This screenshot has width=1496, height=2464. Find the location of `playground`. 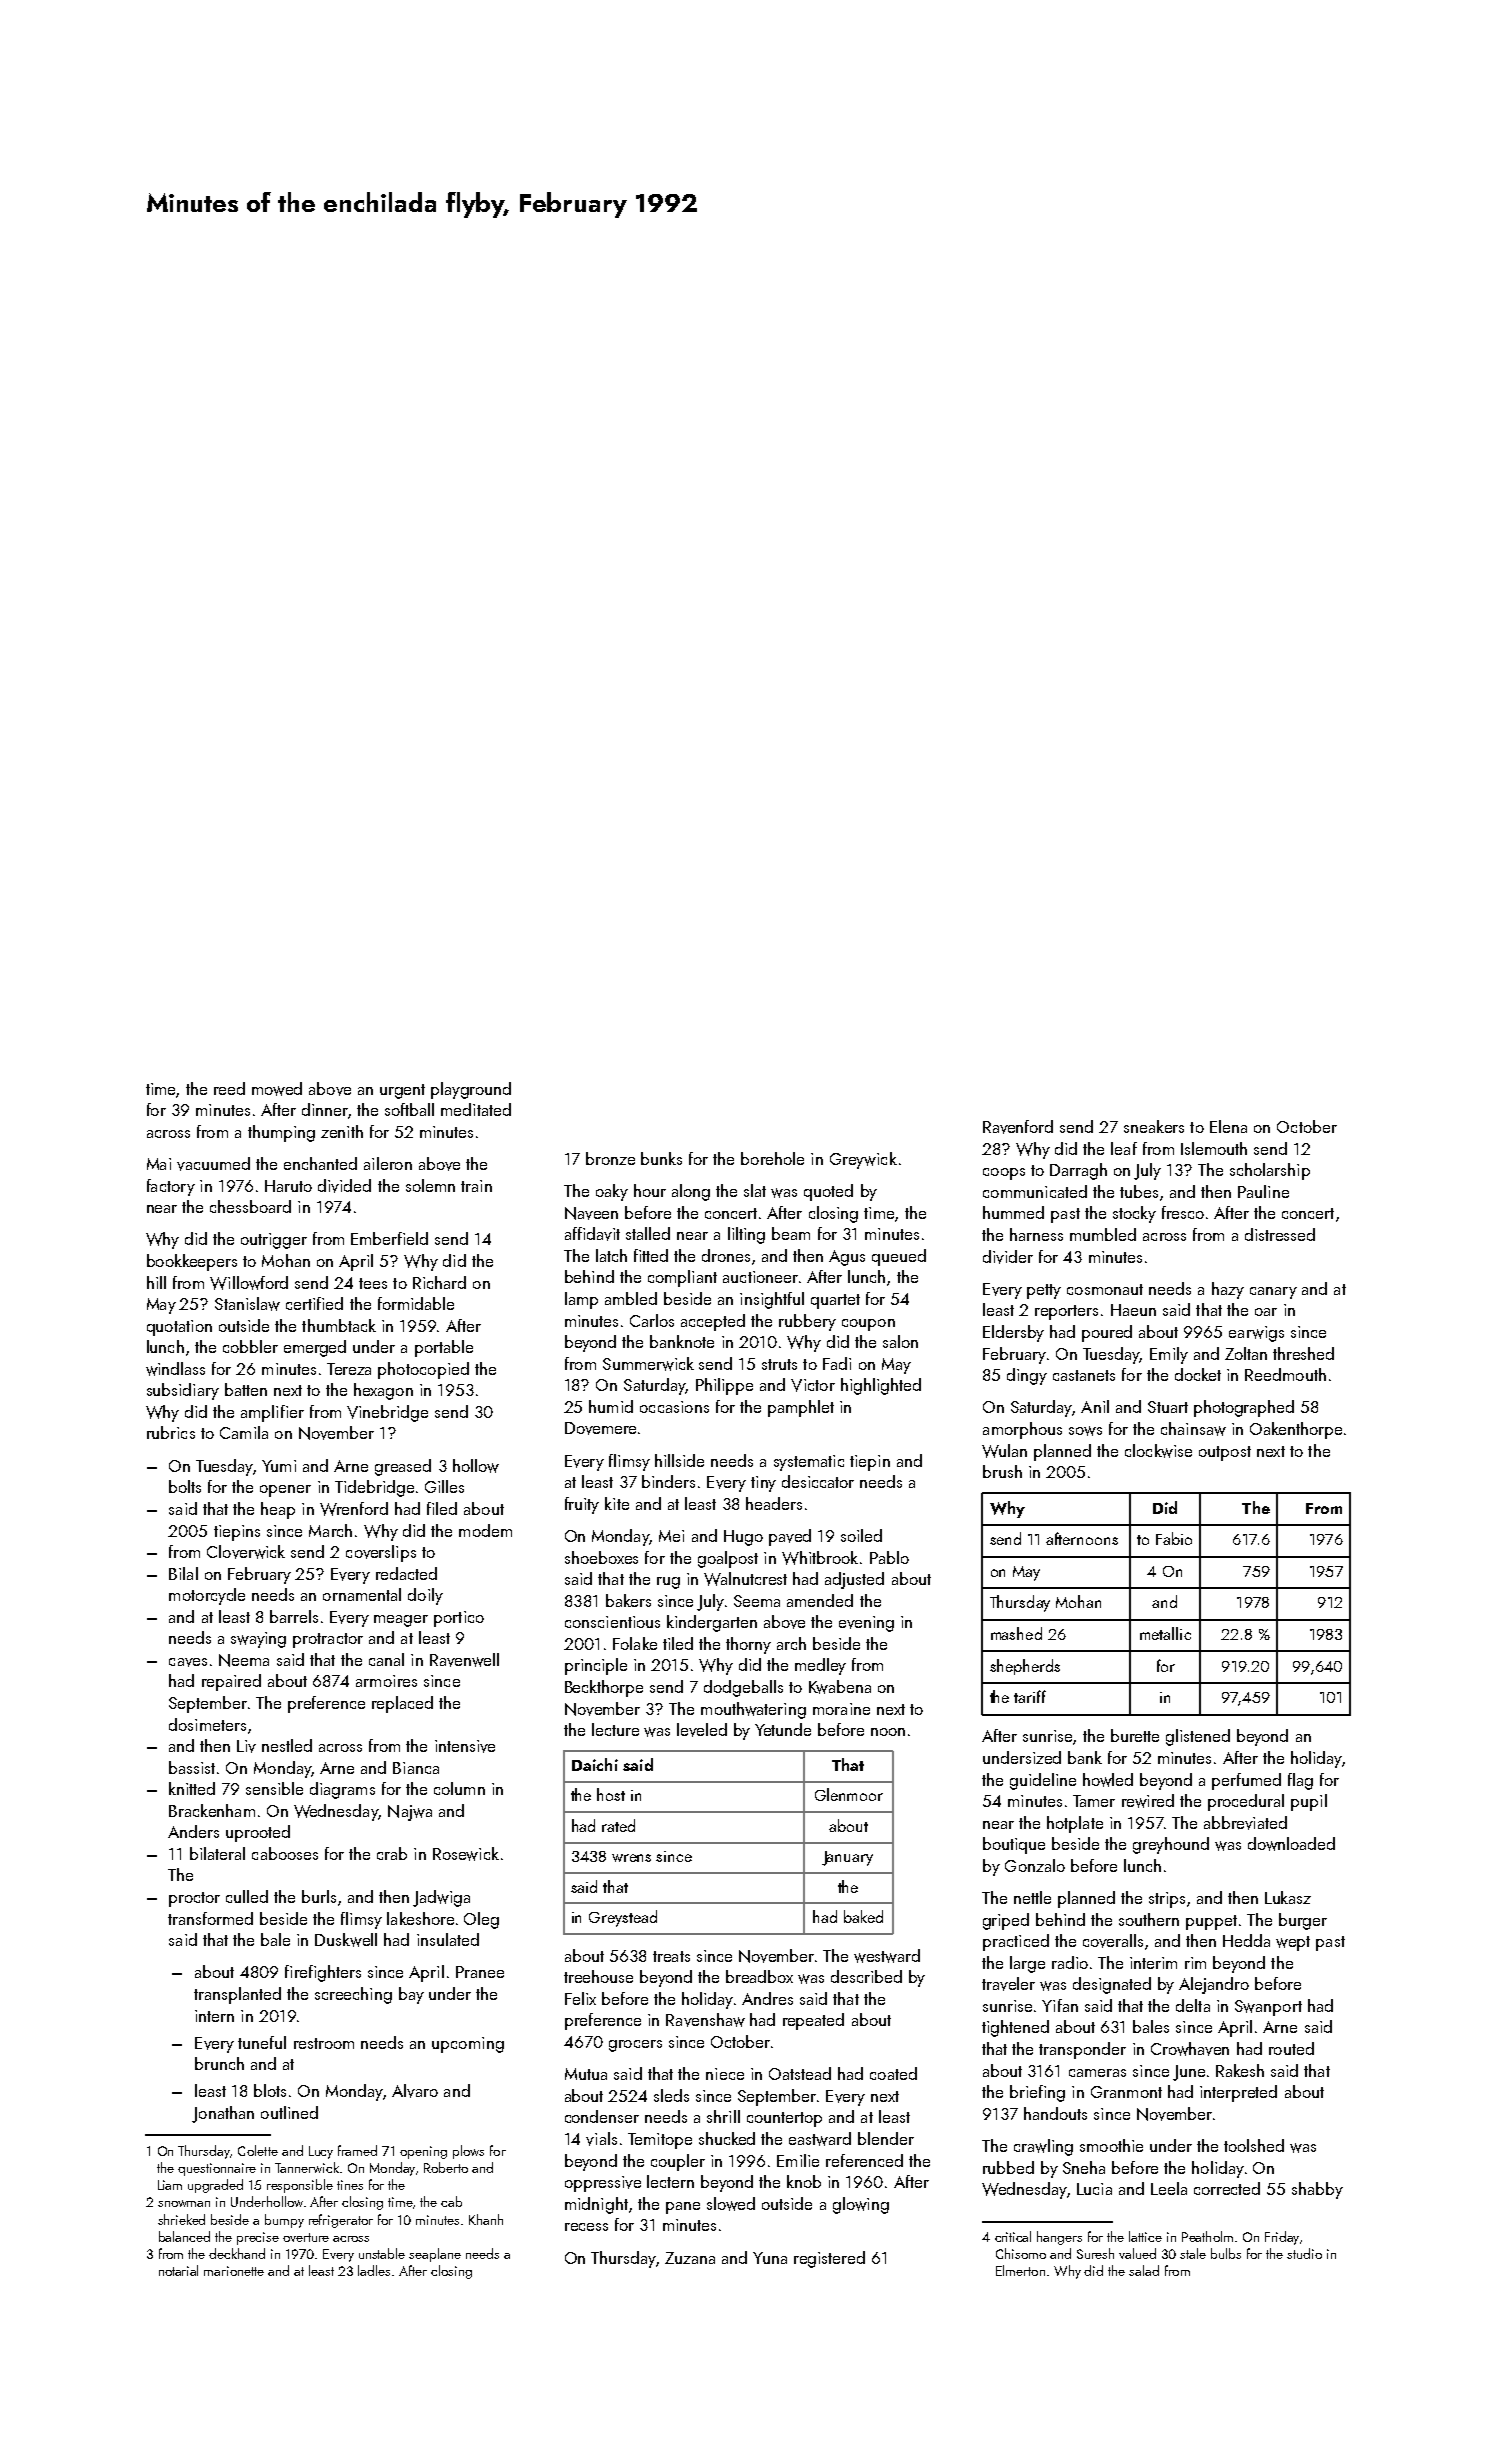

playground is located at coordinates (471, 1090).
